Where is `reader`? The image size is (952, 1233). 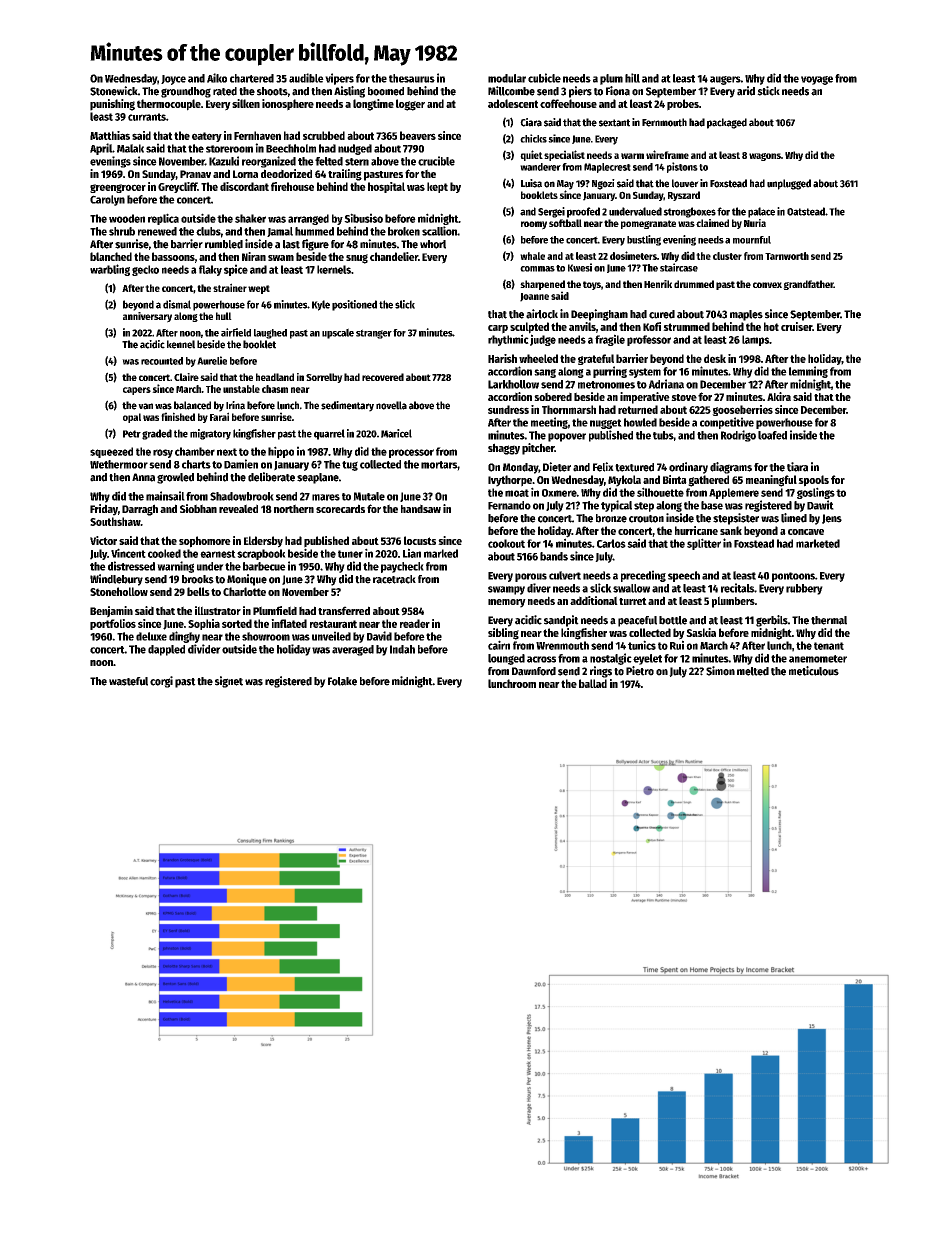 reader is located at coordinates (415, 623).
